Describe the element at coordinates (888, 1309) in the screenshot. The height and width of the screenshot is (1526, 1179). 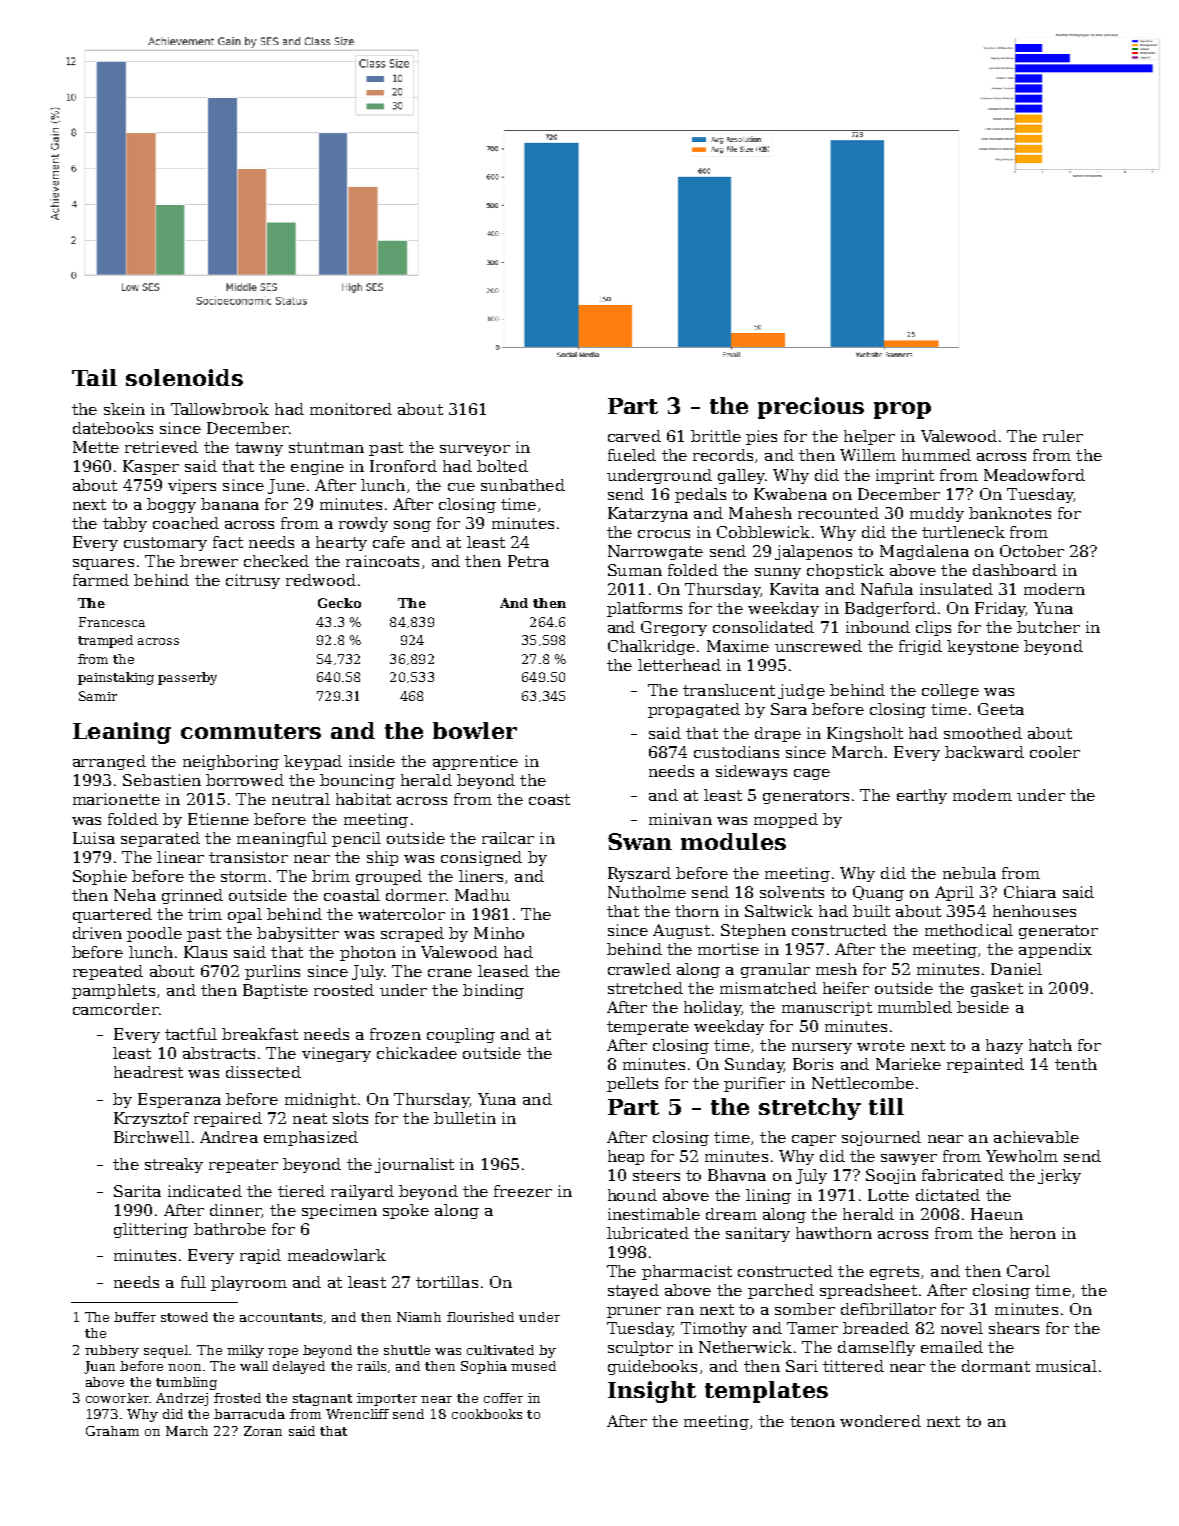
I see `defibrillator` at that location.
